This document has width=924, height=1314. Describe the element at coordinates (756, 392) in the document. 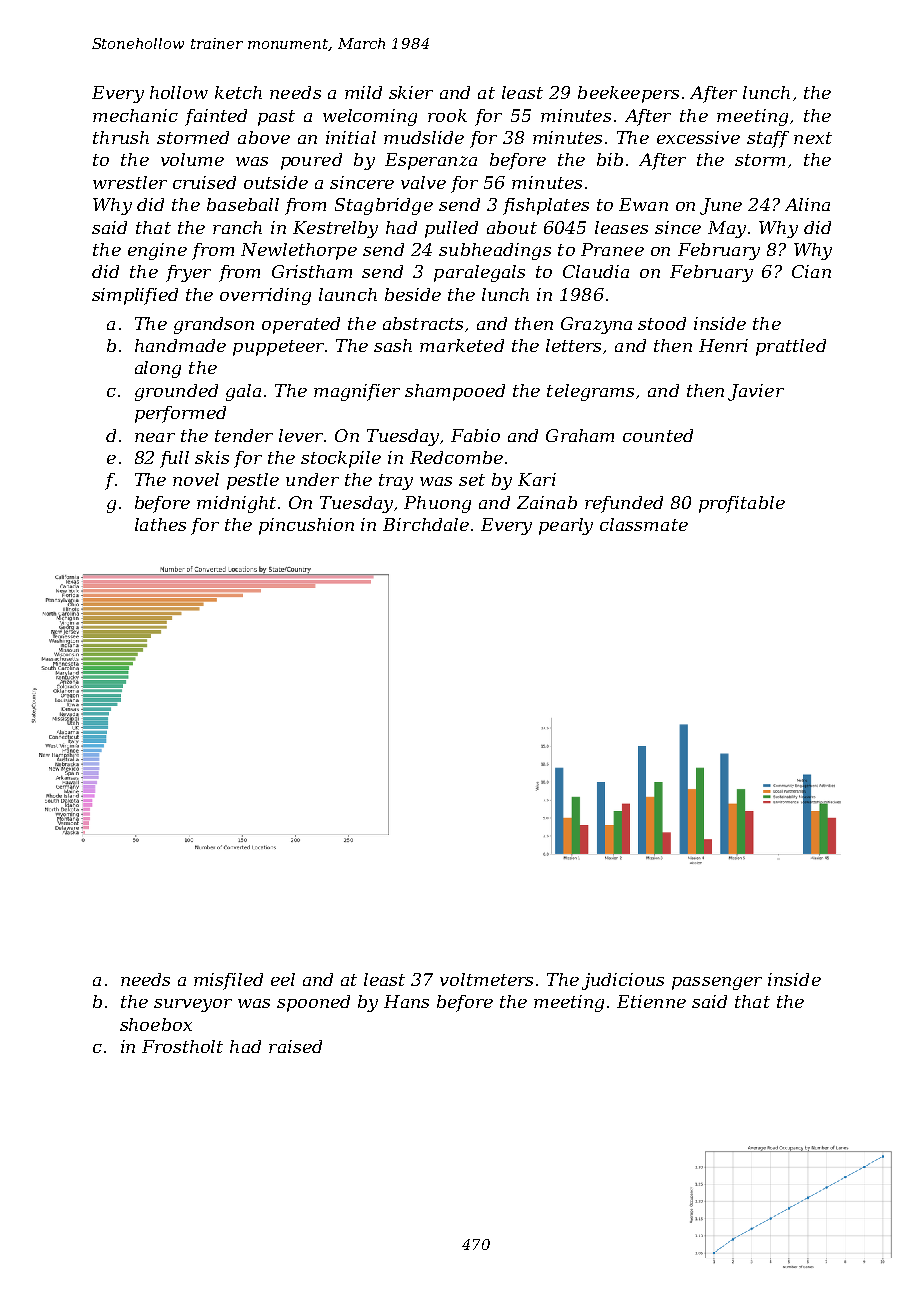

I see `Javier` at that location.
